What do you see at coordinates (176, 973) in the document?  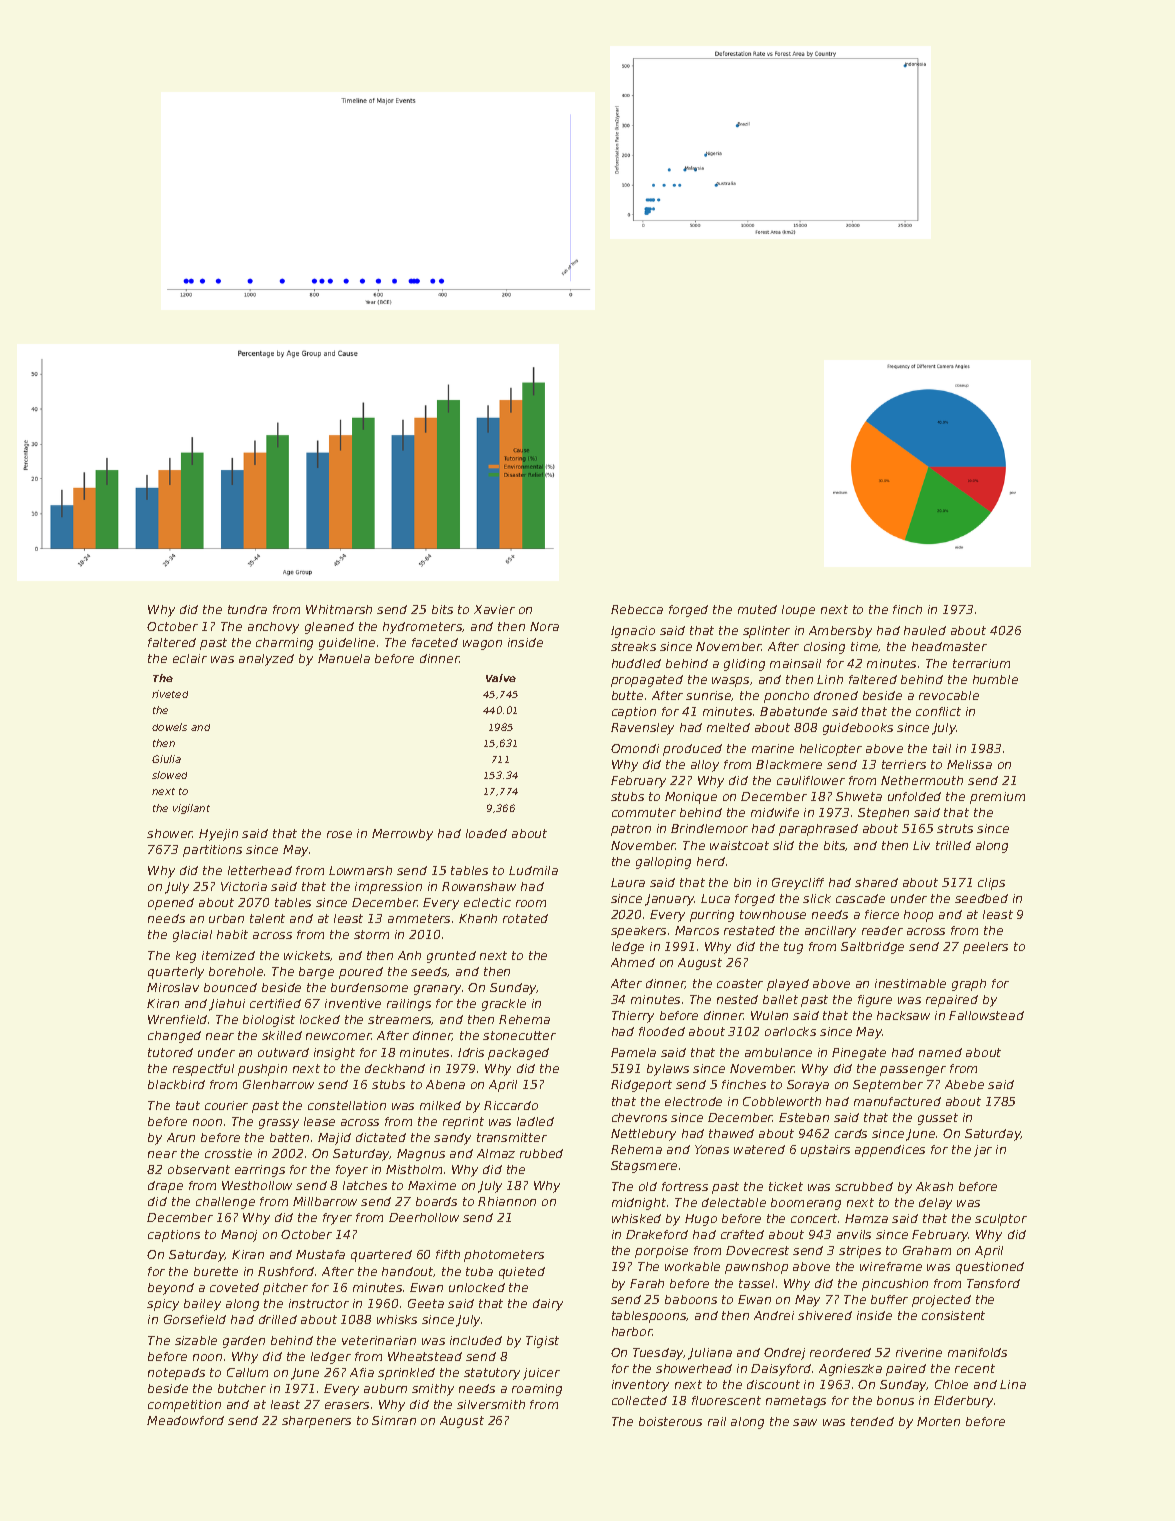 I see `quarterly` at bounding box center [176, 973].
